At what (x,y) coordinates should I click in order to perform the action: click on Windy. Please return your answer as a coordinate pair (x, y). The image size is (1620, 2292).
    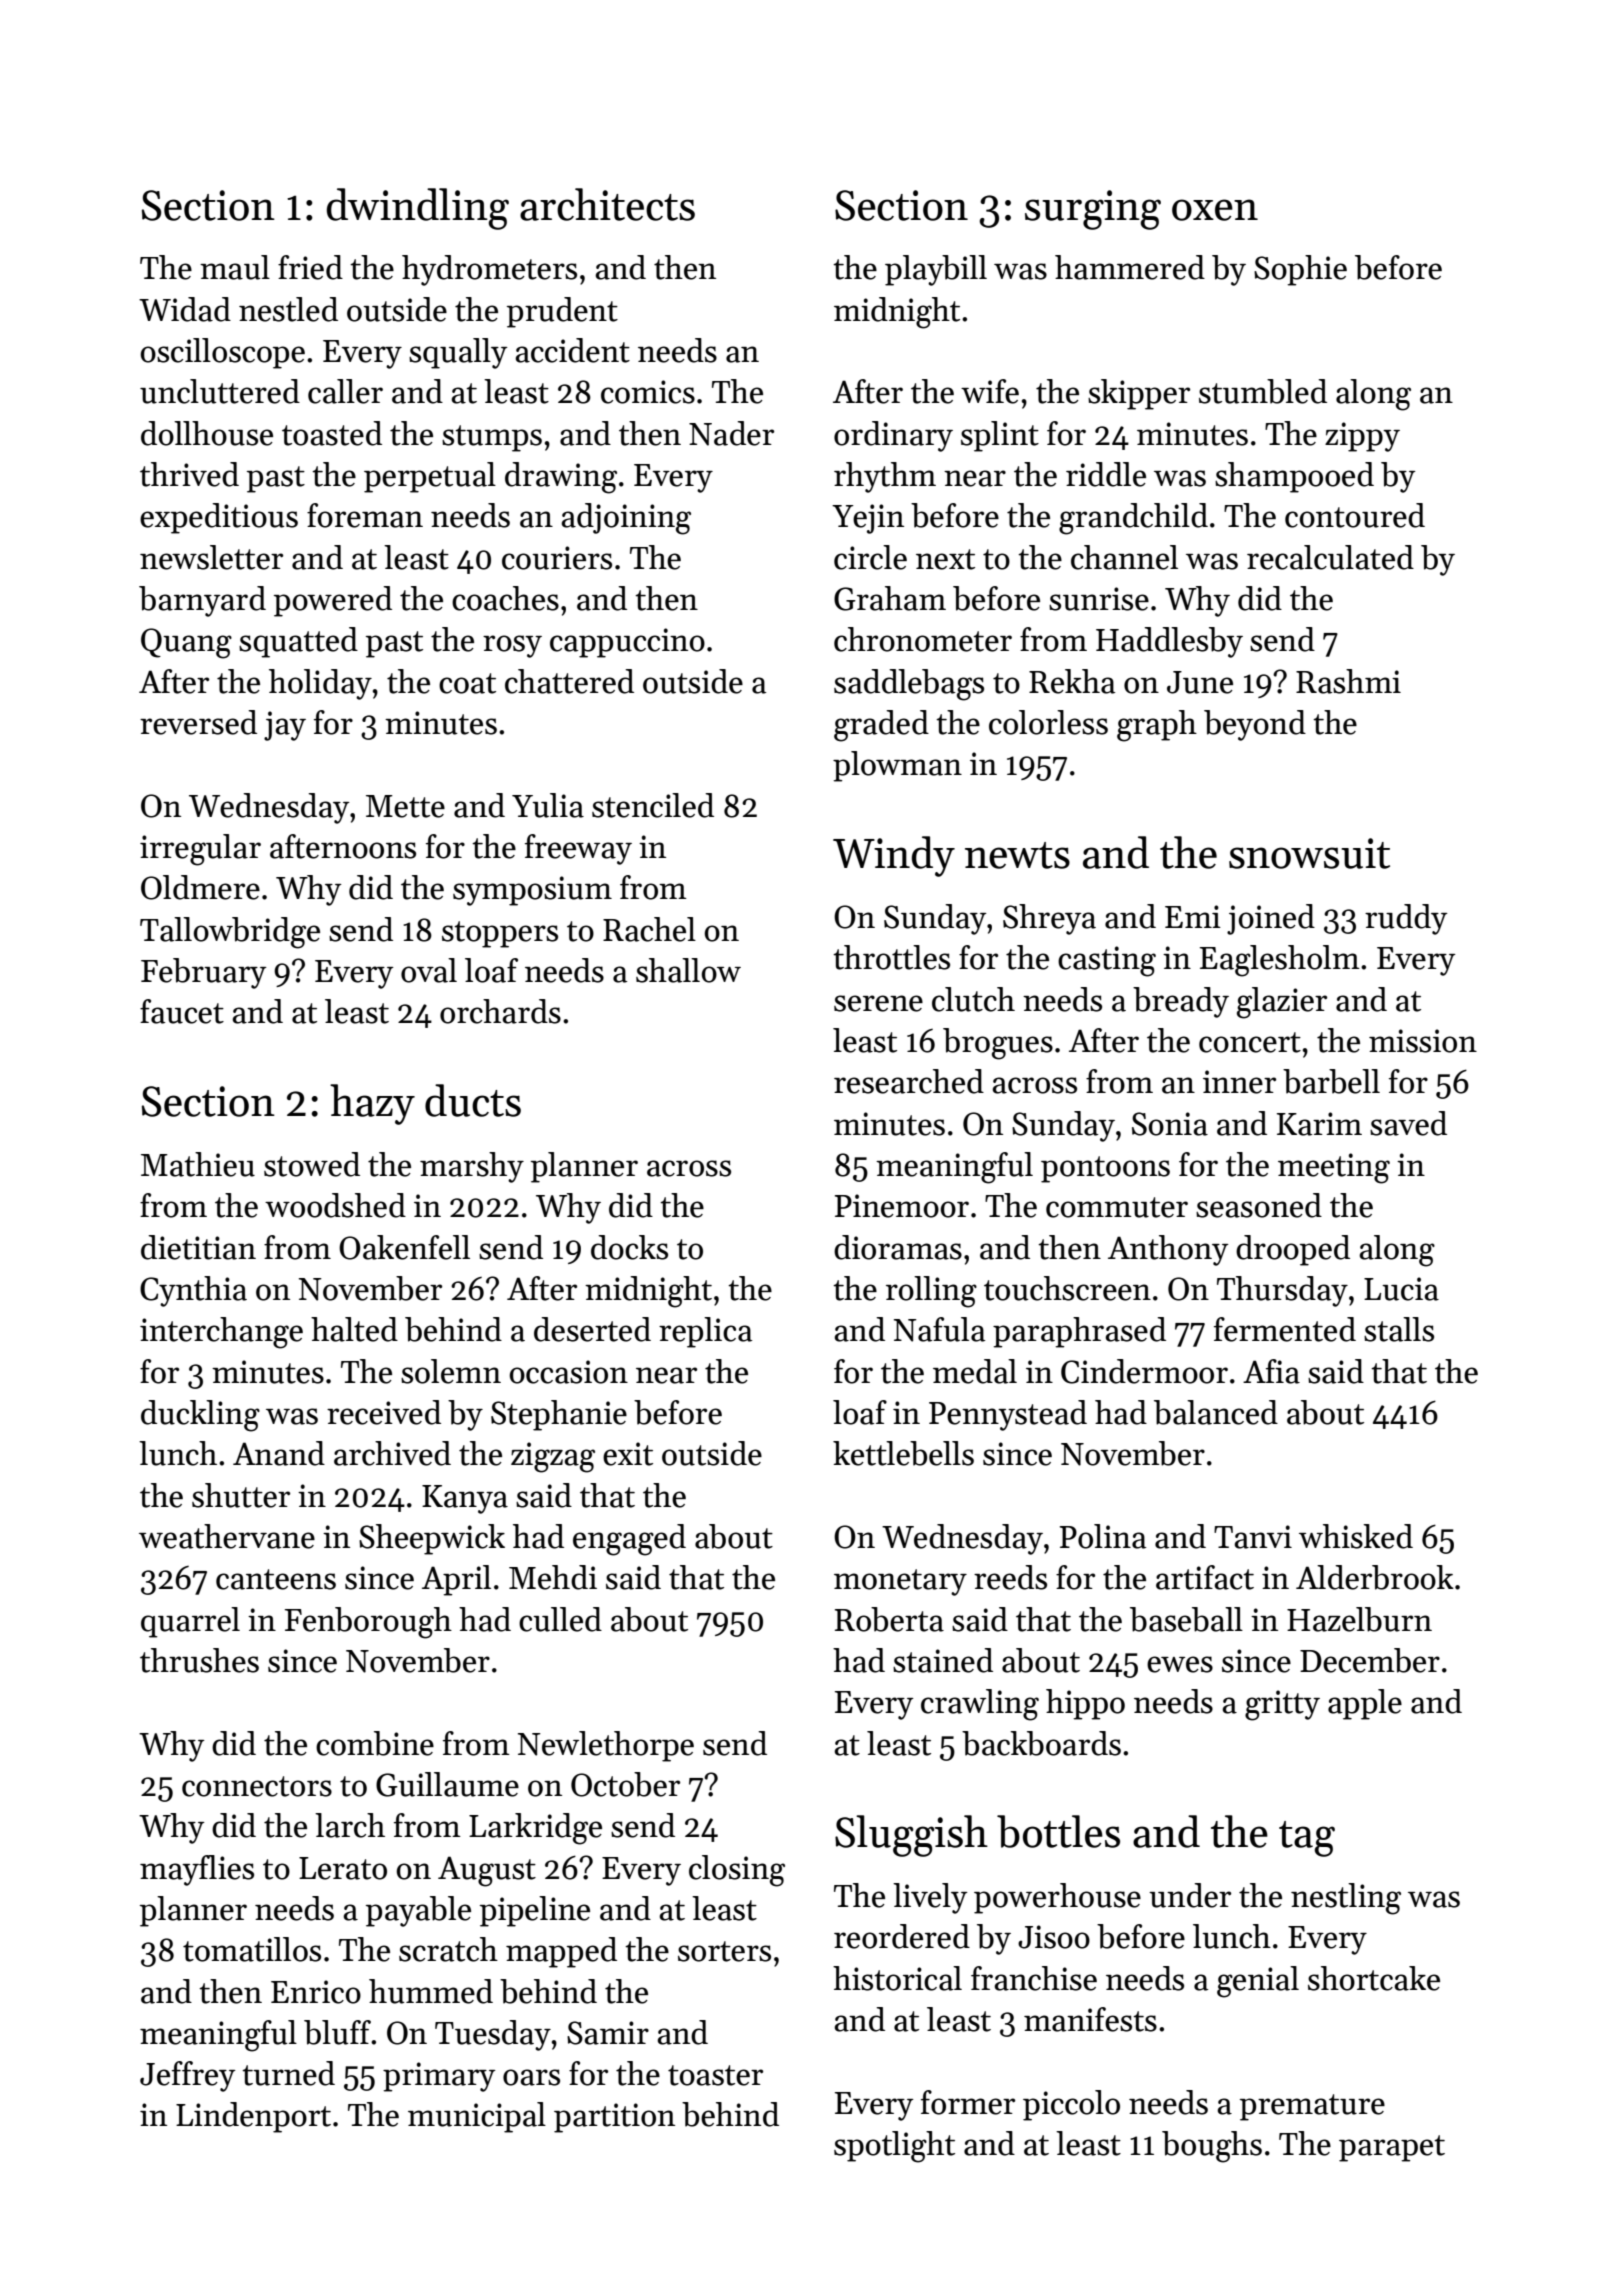
    Looking at the image, I should click on (894, 856).
